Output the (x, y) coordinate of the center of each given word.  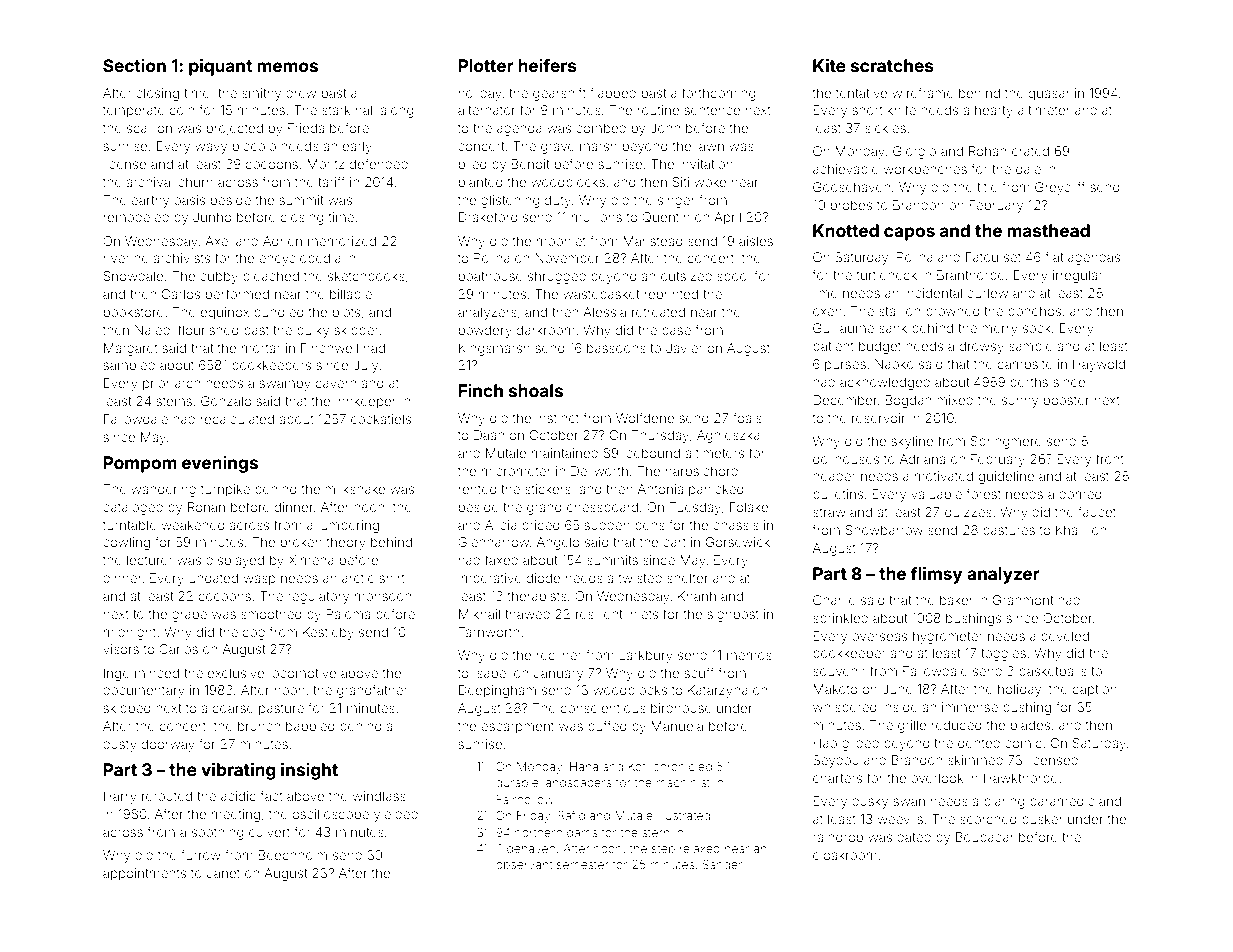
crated (1030, 151)
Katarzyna (718, 691)
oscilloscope (330, 815)
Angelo (558, 543)
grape (189, 616)
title (987, 187)
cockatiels (381, 419)
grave (558, 148)
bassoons (616, 348)
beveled (1065, 636)
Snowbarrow (884, 530)
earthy (150, 201)
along (396, 111)
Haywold (1099, 365)
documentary (144, 691)
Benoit (530, 164)
